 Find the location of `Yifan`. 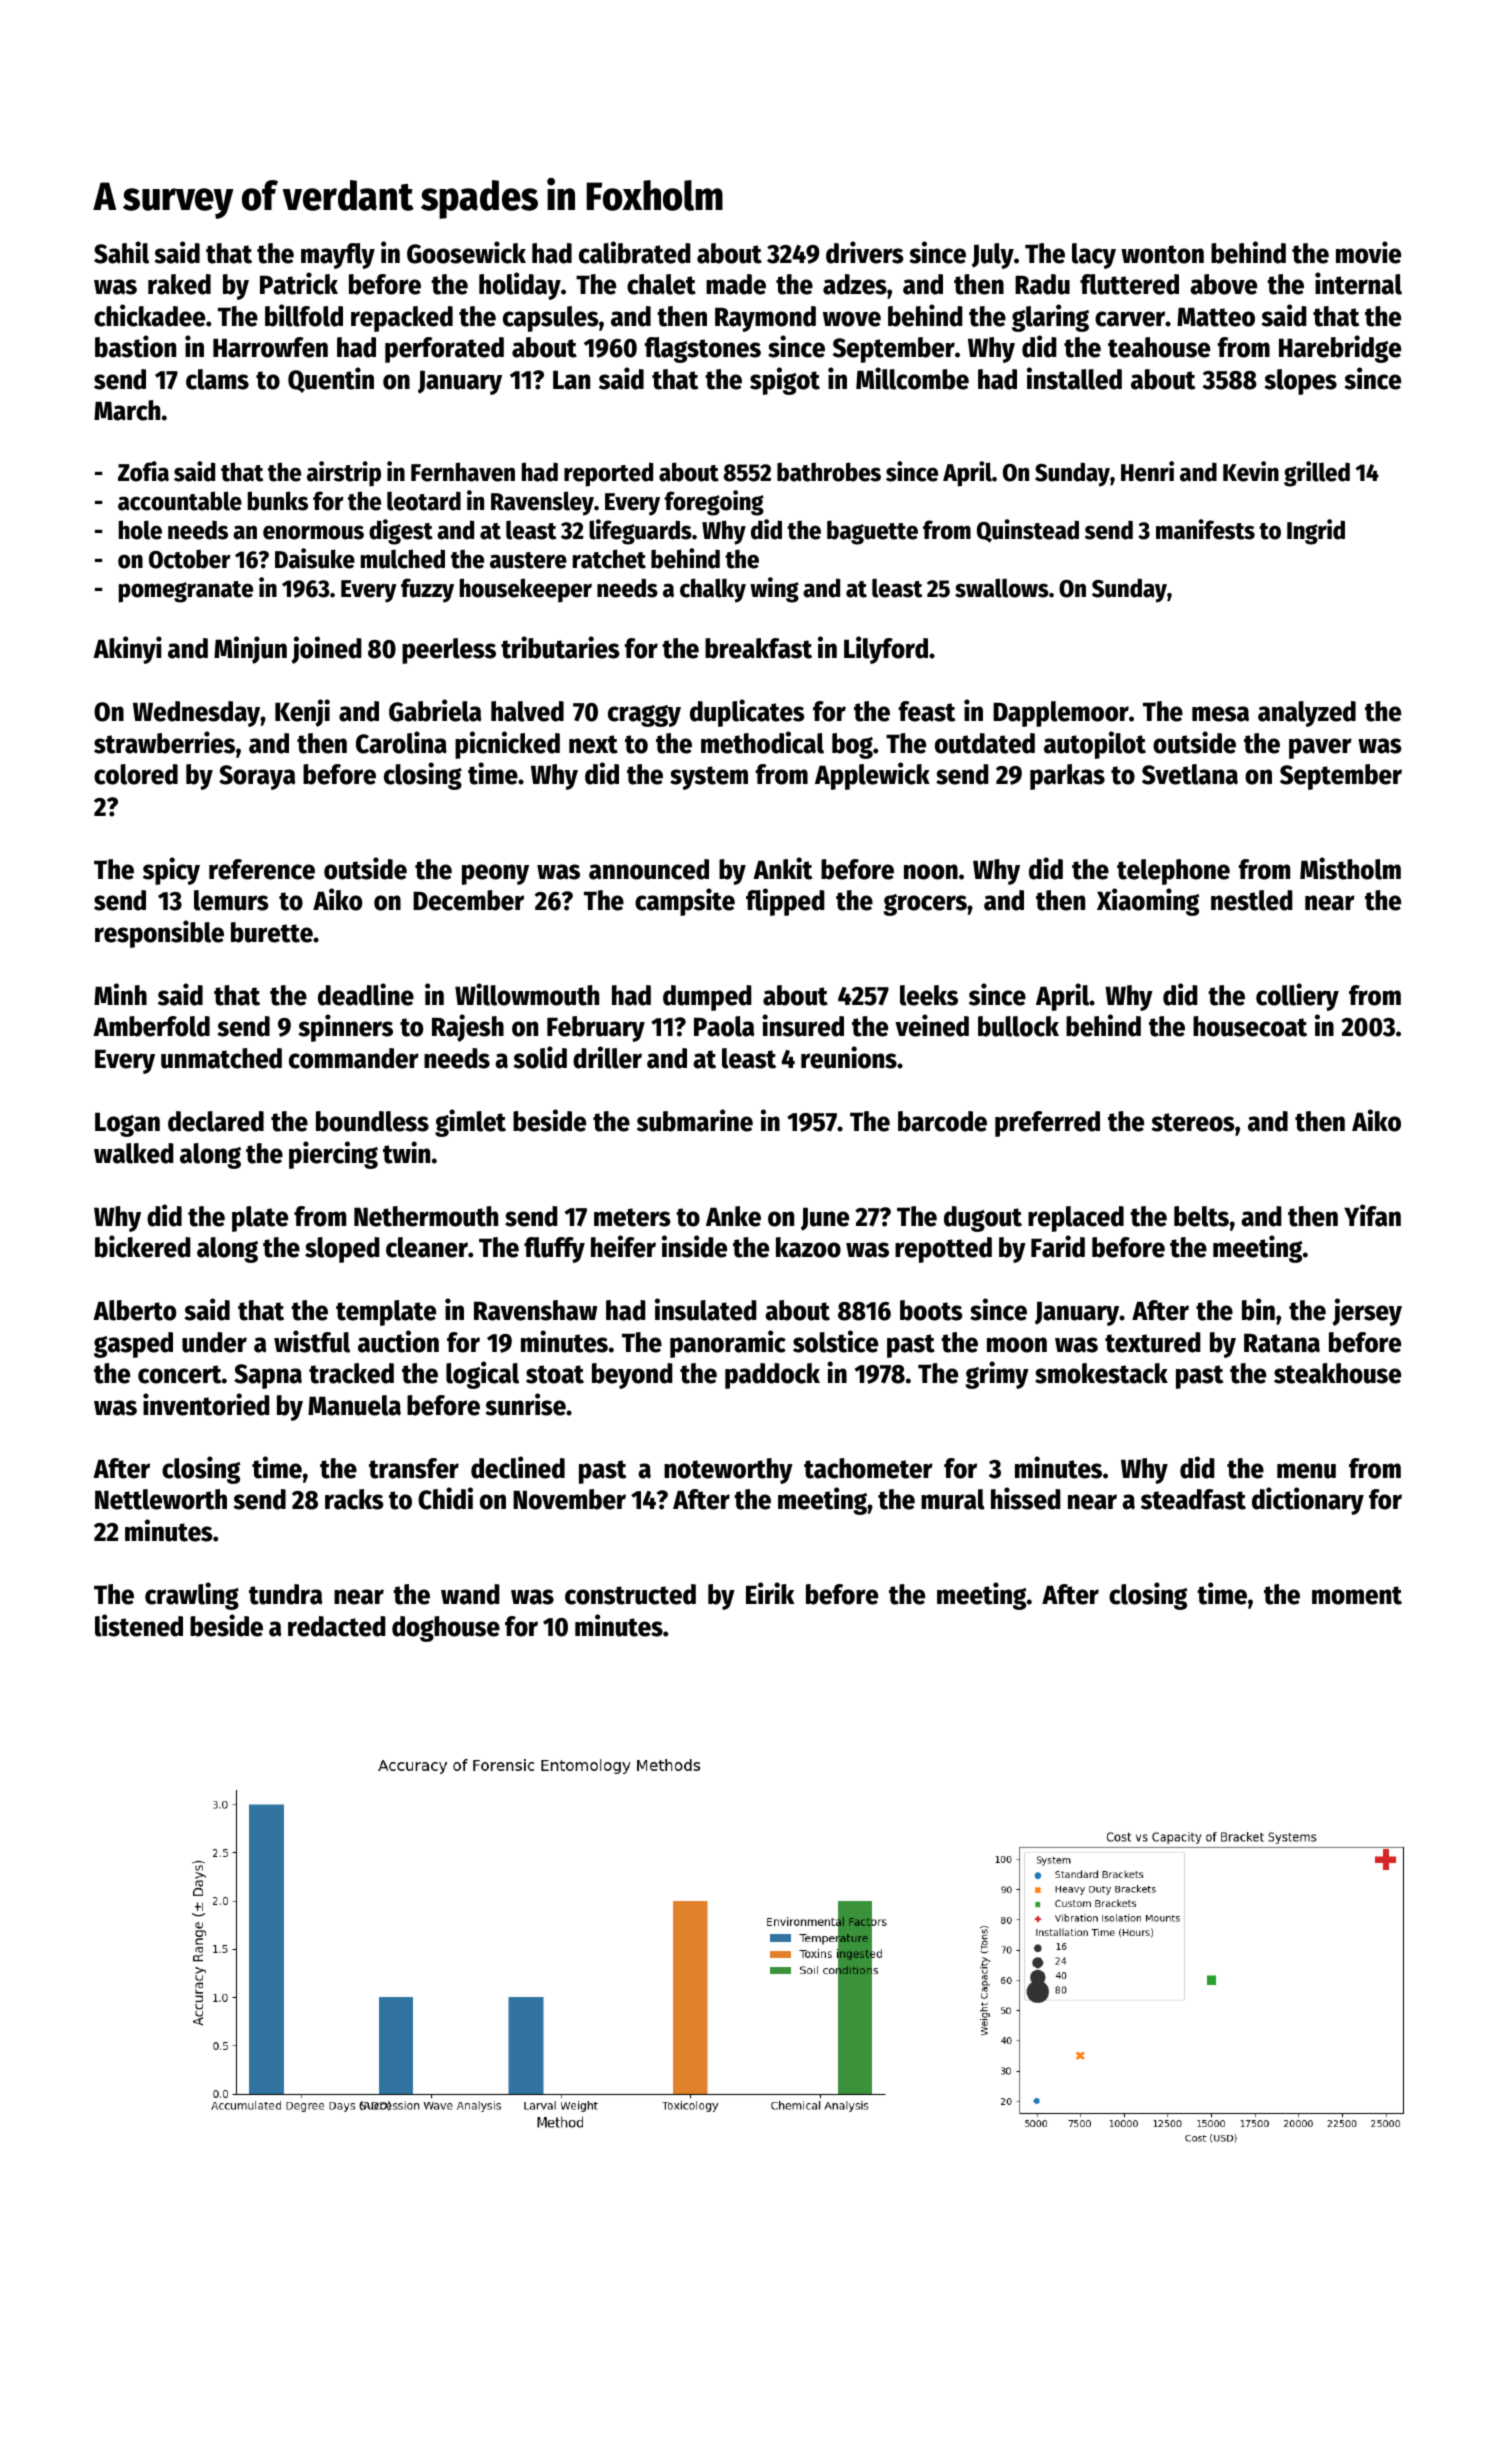

Yifan is located at coordinates (1372, 1215).
